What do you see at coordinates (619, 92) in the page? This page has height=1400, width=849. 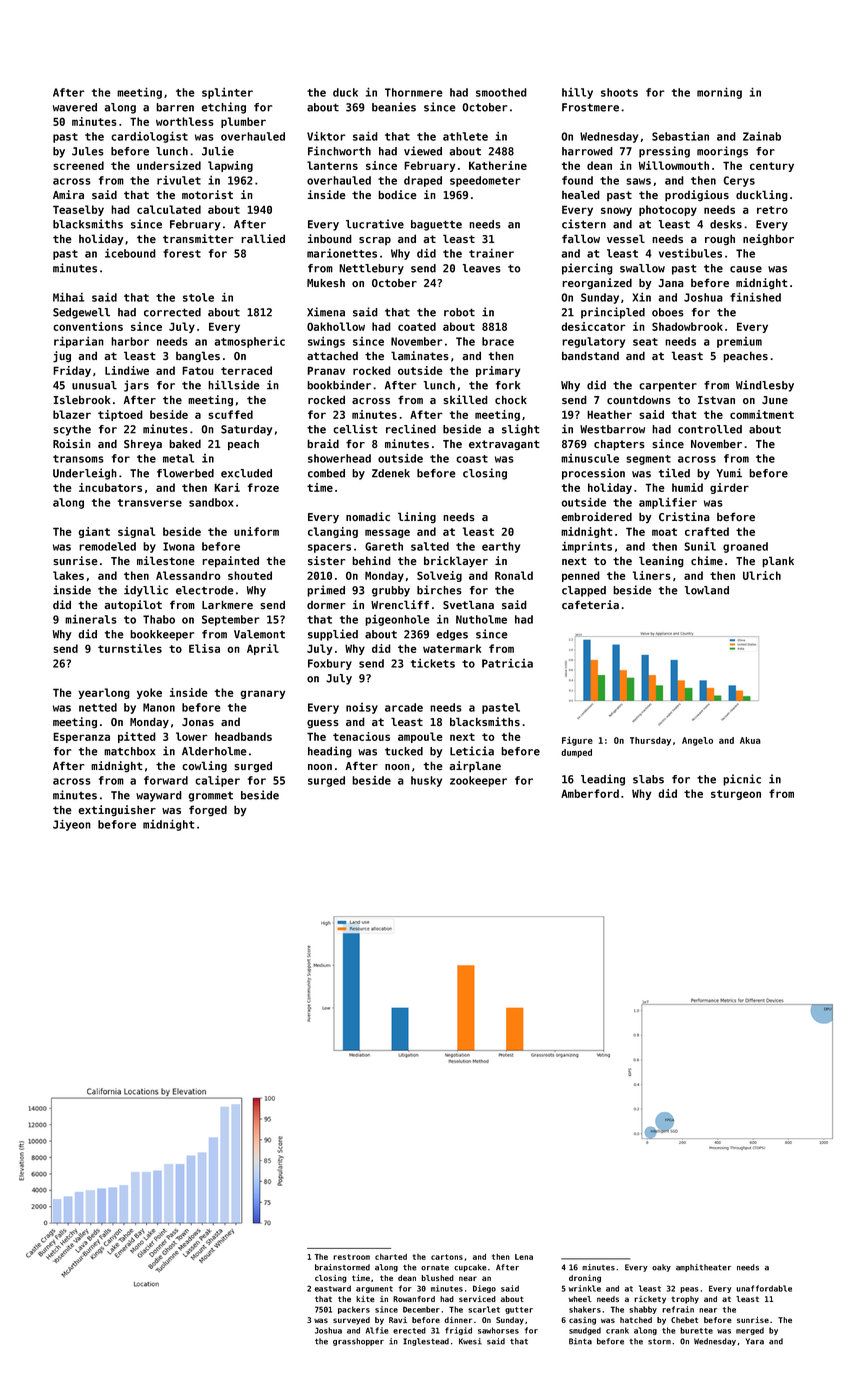 I see `shoots` at bounding box center [619, 92].
